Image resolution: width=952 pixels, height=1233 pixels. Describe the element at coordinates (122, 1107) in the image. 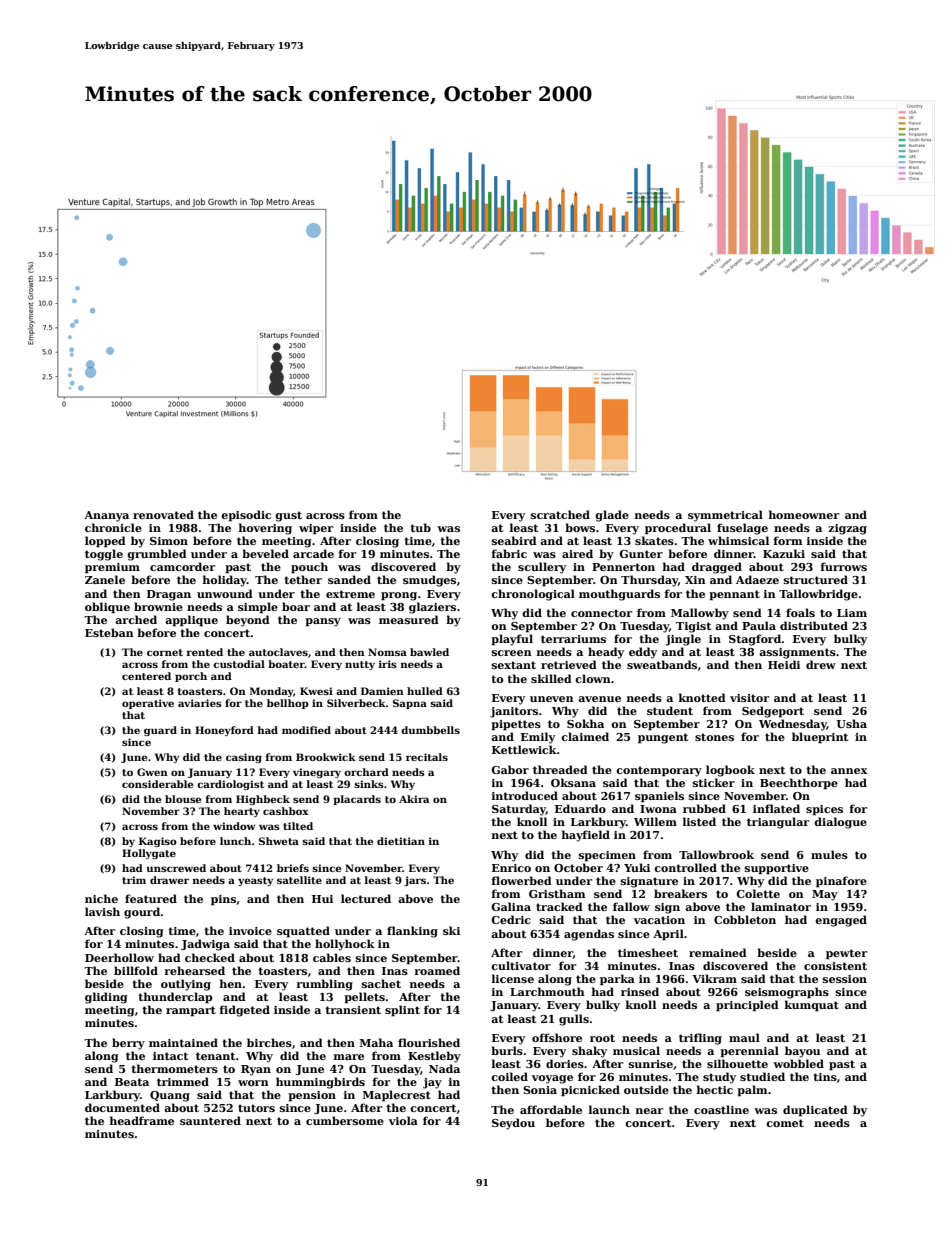

I see `documented` at that location.
